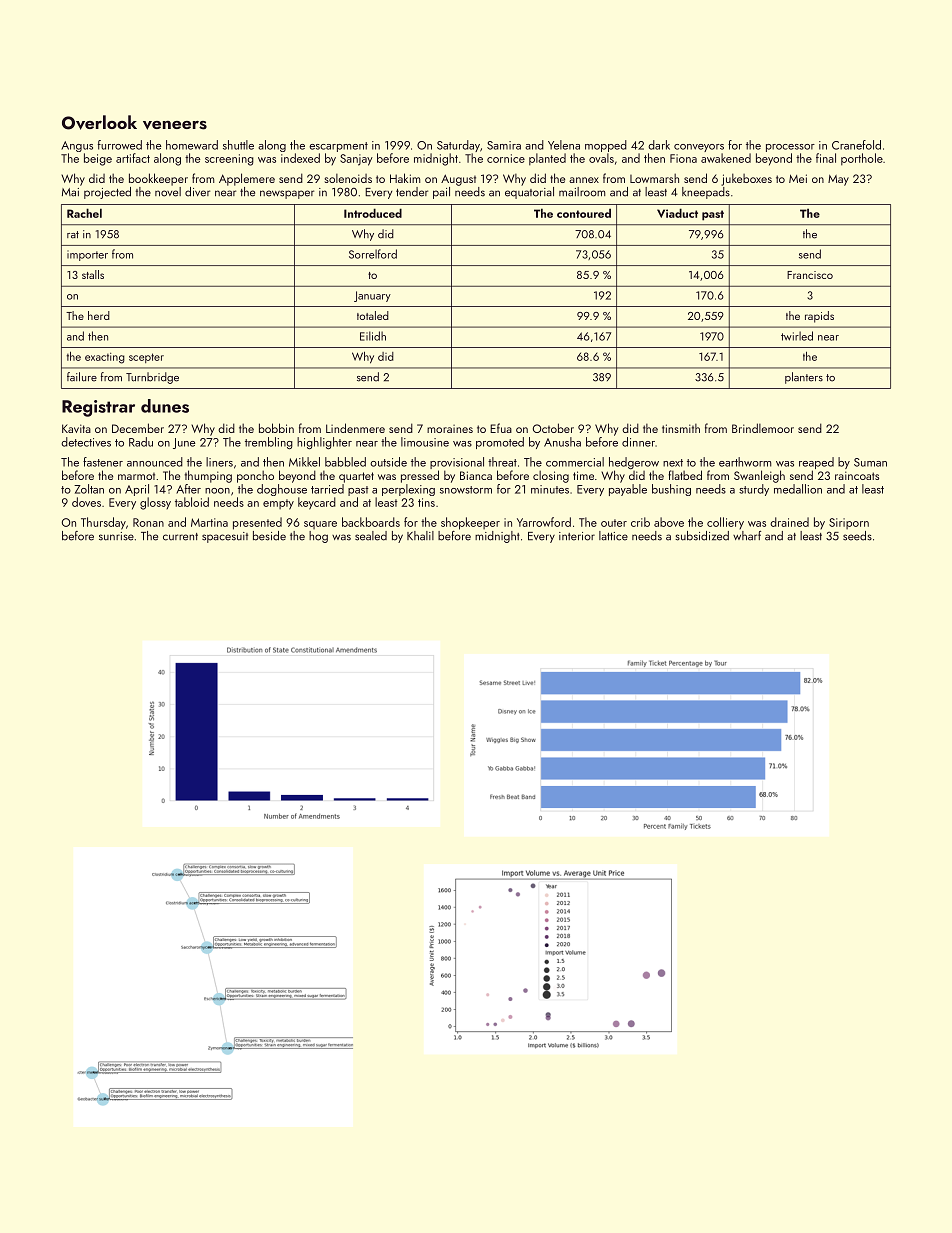 The height and width of the image is (1233, 952). Describe the element at coordinates (93, 274) in the image. I see `stalls` at that location.
